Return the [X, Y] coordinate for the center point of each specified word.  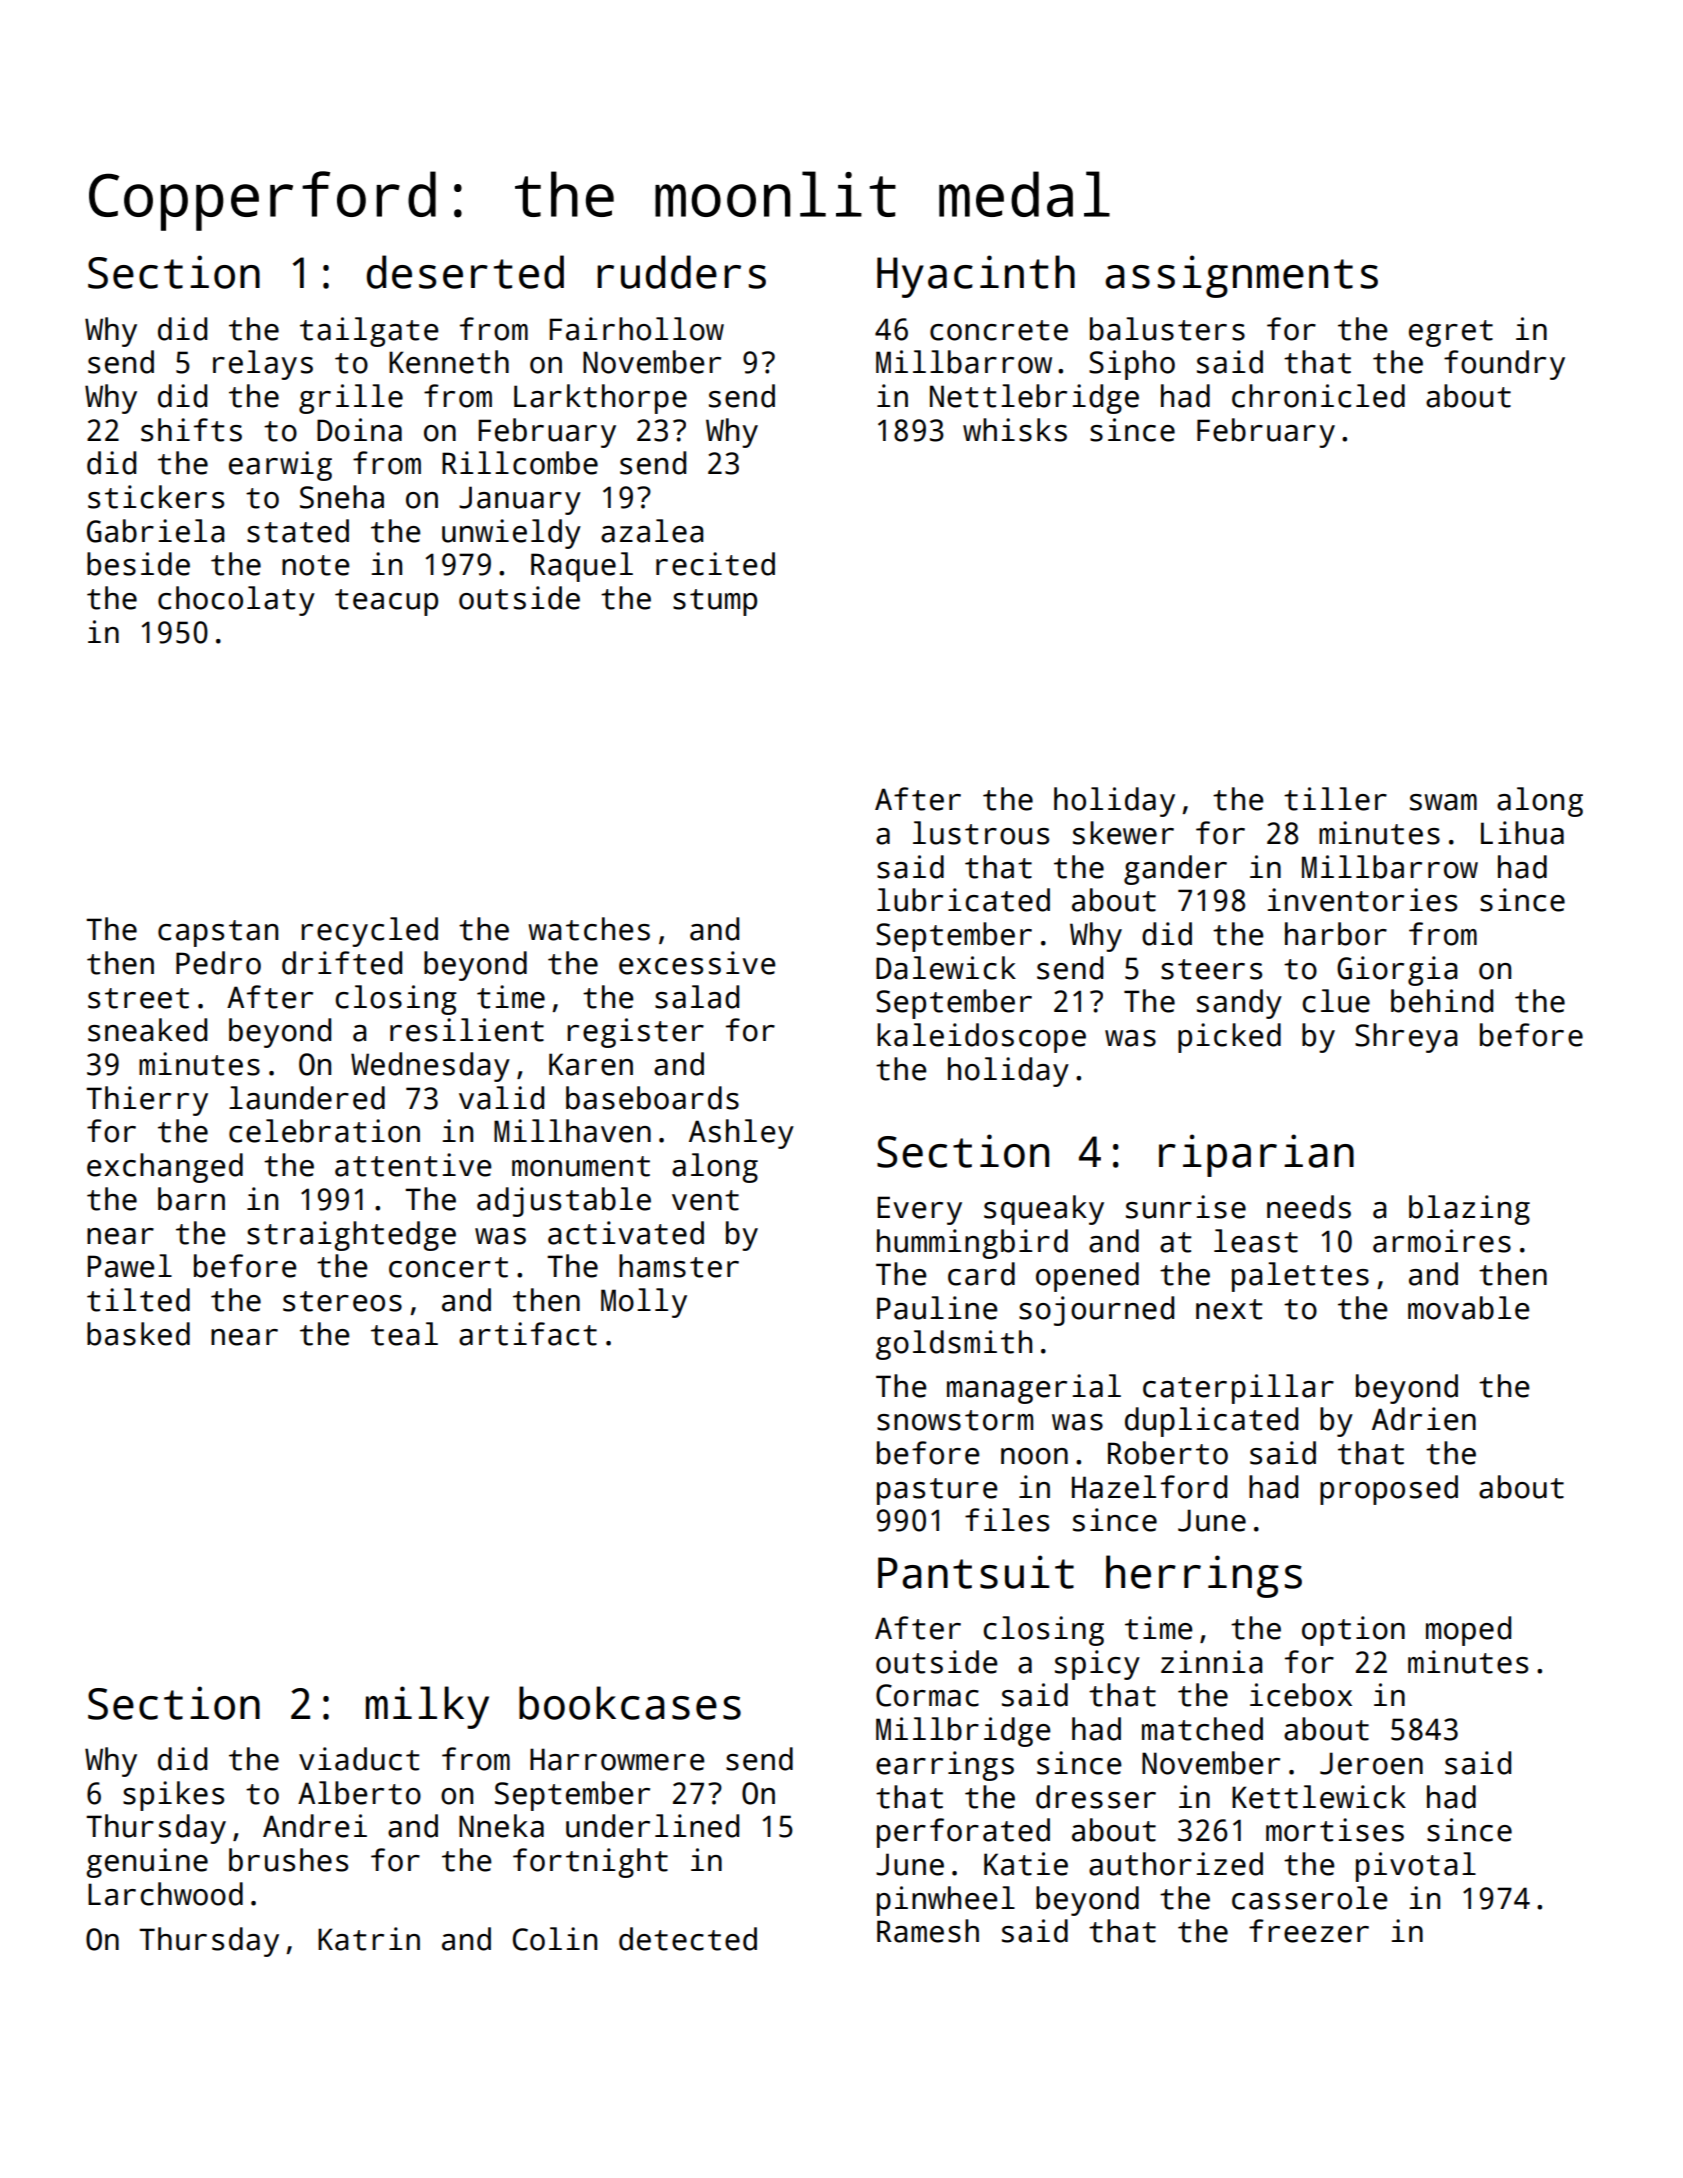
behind [1442, 1001]
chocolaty [236, 601]
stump [715, 602]
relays [263, 365]
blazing [1469, 1210]
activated [626, 1233]
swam [1443, 802]
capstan [218, 933]
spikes [173, 1796]
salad [697, 997]
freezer [1309, 1931]
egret [1451, 333]
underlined [652, 1826]
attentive [413, 1165]
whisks [1015, 430]
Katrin [369, 1939]
